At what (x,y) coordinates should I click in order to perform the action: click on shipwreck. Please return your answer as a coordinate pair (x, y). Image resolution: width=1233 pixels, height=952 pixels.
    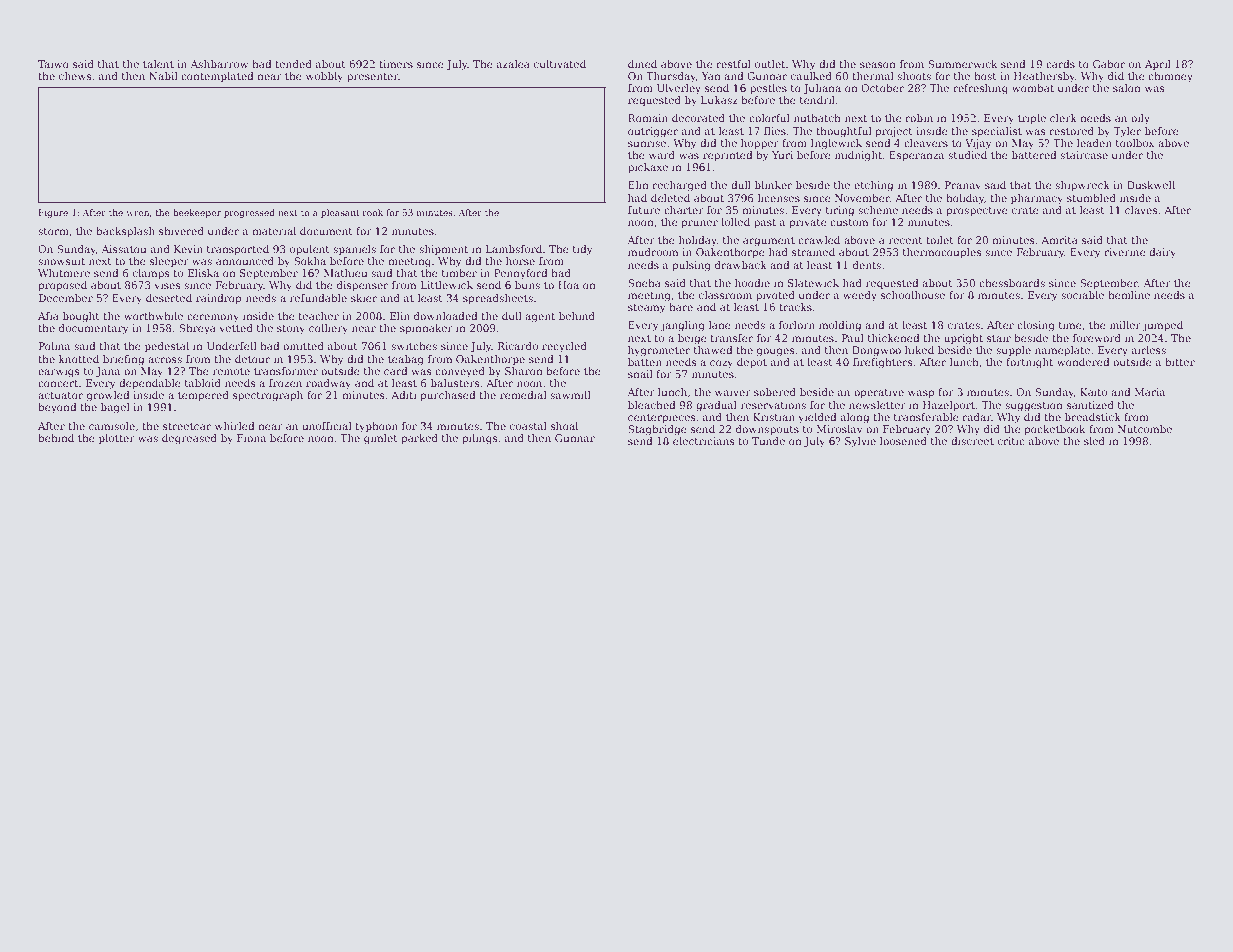
    Looking at the image, I should click on (1082, 186).
